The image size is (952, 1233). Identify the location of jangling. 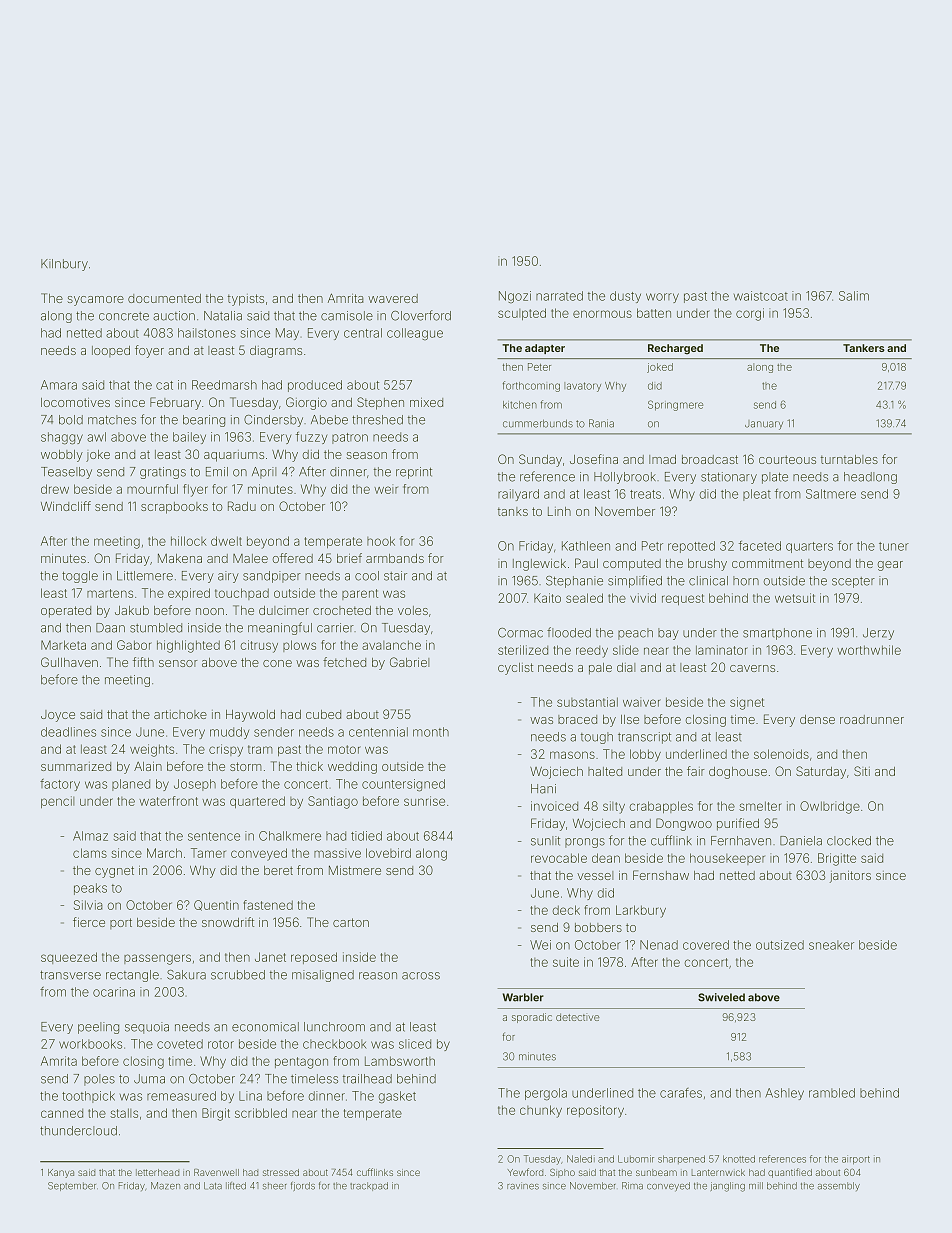
(728, 1187).
